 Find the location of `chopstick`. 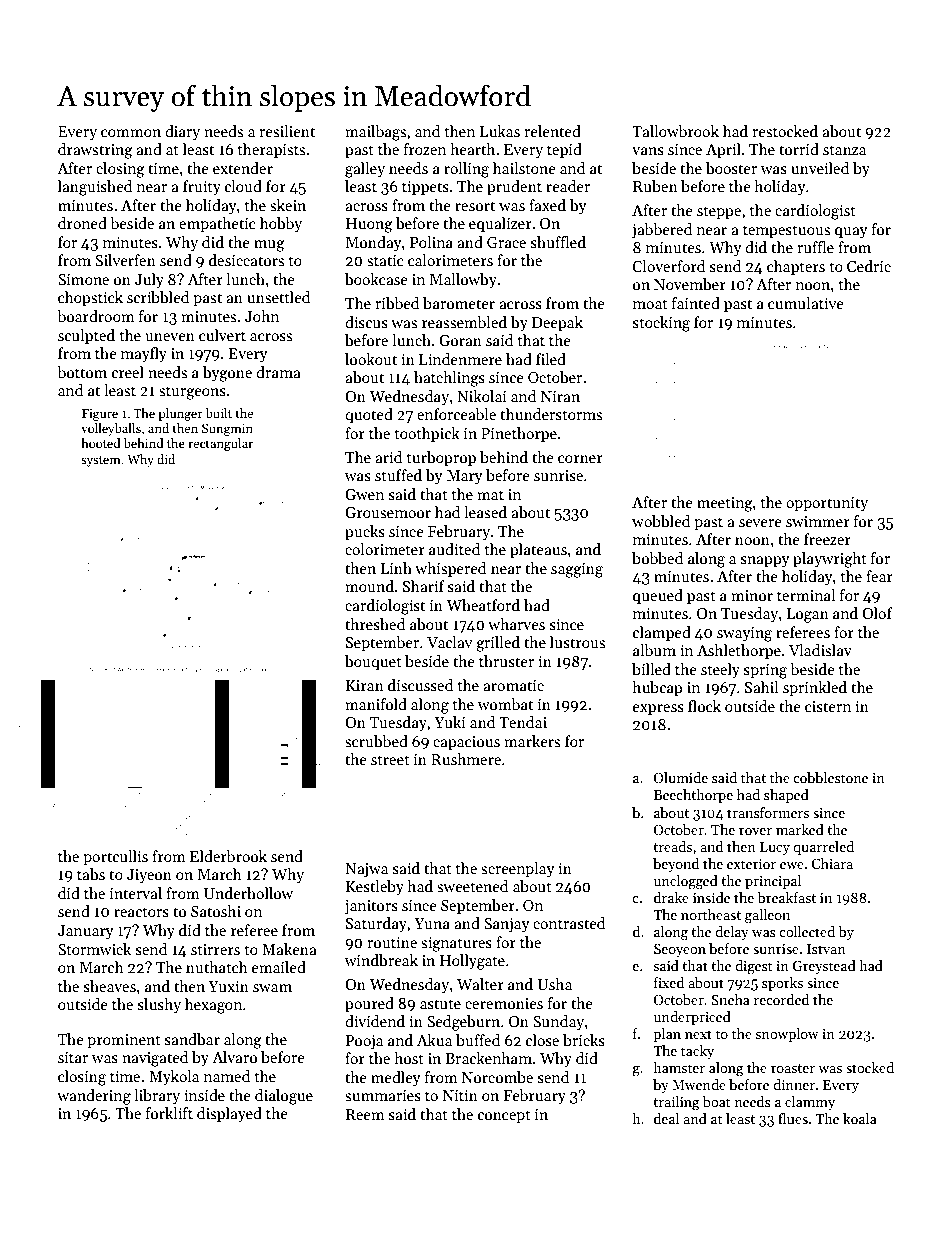

chopstick is located at coordinates (90, 298).
